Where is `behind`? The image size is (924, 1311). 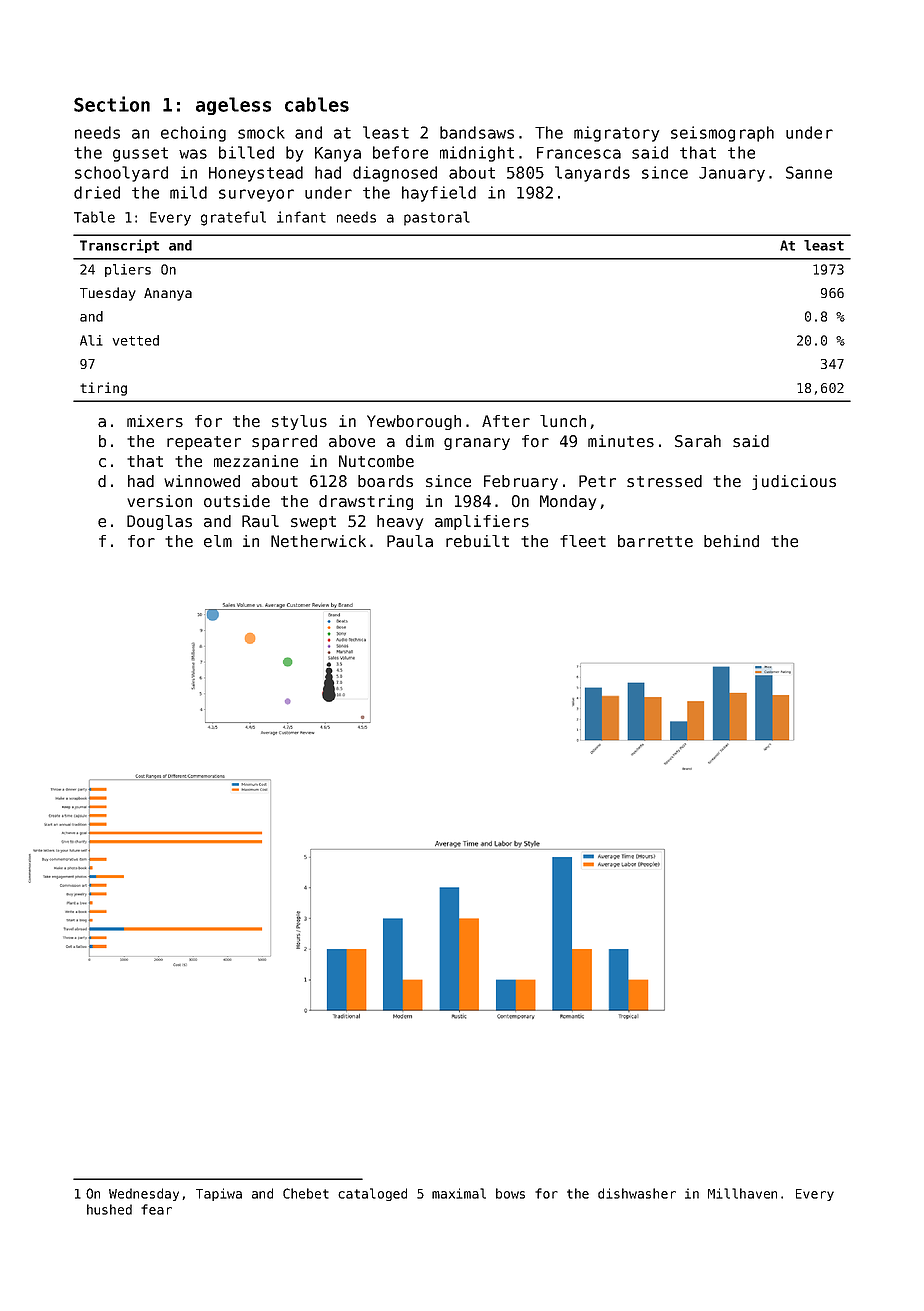 behind is located at coordinates (731, 541).
